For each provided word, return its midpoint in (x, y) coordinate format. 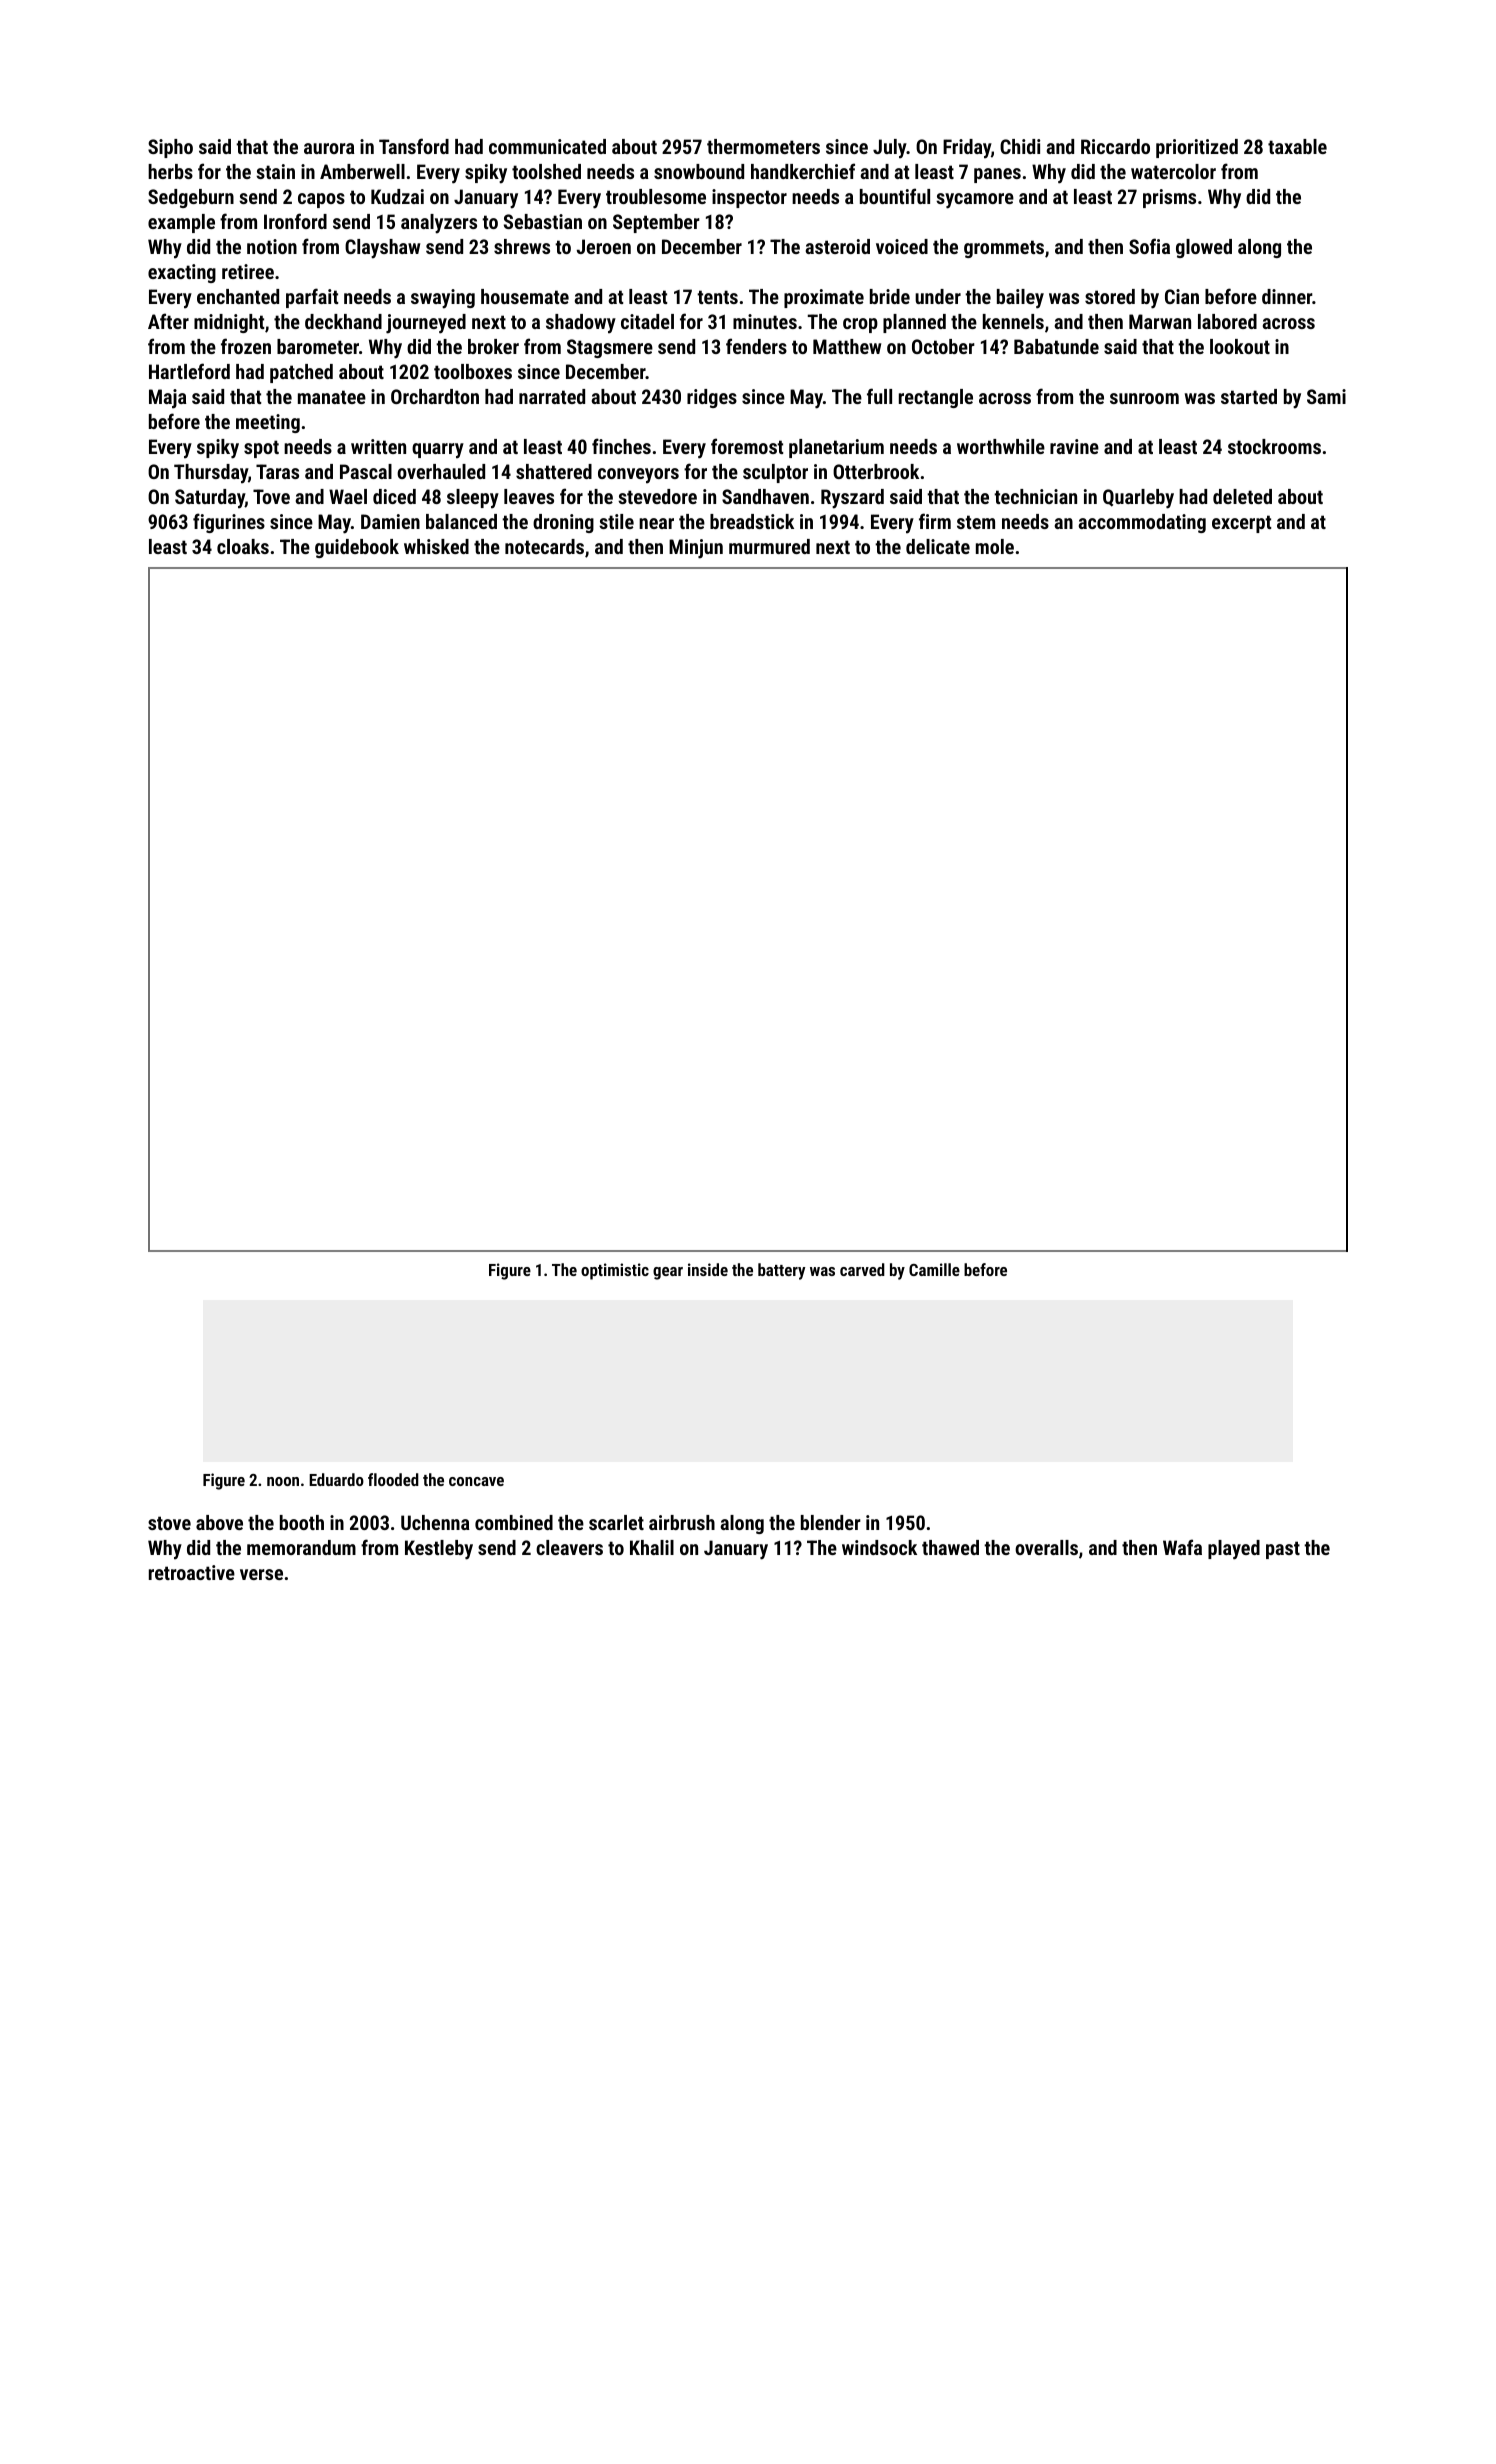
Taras (277, 471)
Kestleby (439, 1550)
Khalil (652, 1547)
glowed (1204, 248)
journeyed (426, 324)
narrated (552, 396)
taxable (1297, 146)
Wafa (1182, 1547)
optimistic (615, 1271)
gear (668, 1273)
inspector (749, 198)
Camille (934, 1269)
